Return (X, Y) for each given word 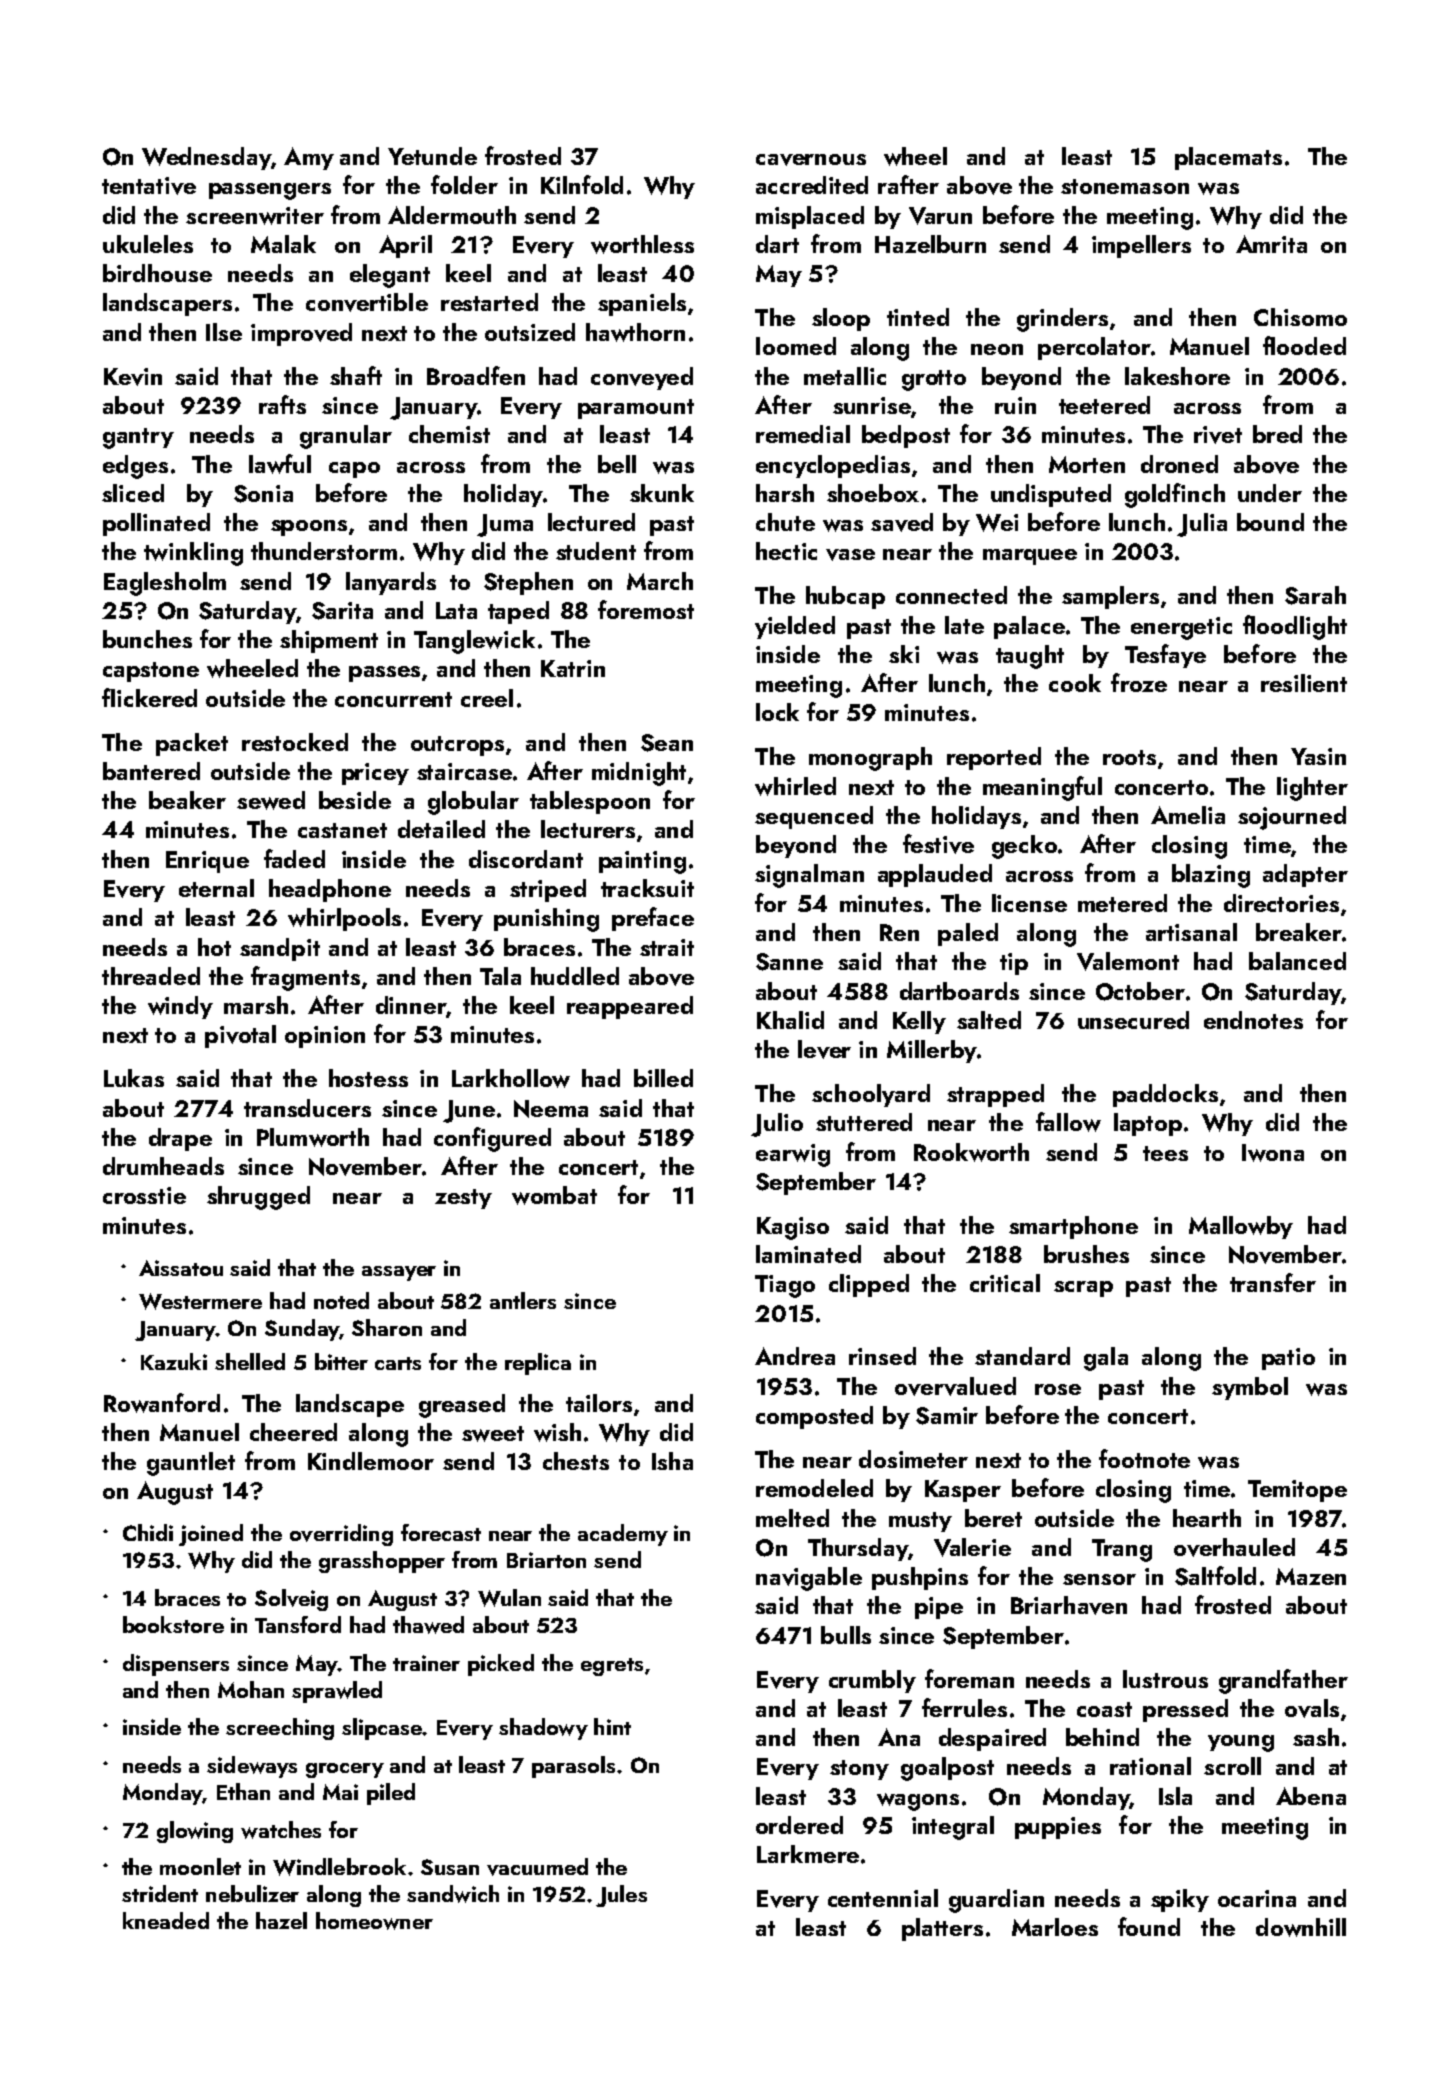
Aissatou (181, 1268)
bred (1277, 434)
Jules (621, 1896)
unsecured (1133, 1020)
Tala (500, 976)
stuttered (864, 1122)
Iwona (1273, 1153)
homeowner (374, 1921)
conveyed (642, 378)
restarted (489, 302)
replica (538, 1364)
